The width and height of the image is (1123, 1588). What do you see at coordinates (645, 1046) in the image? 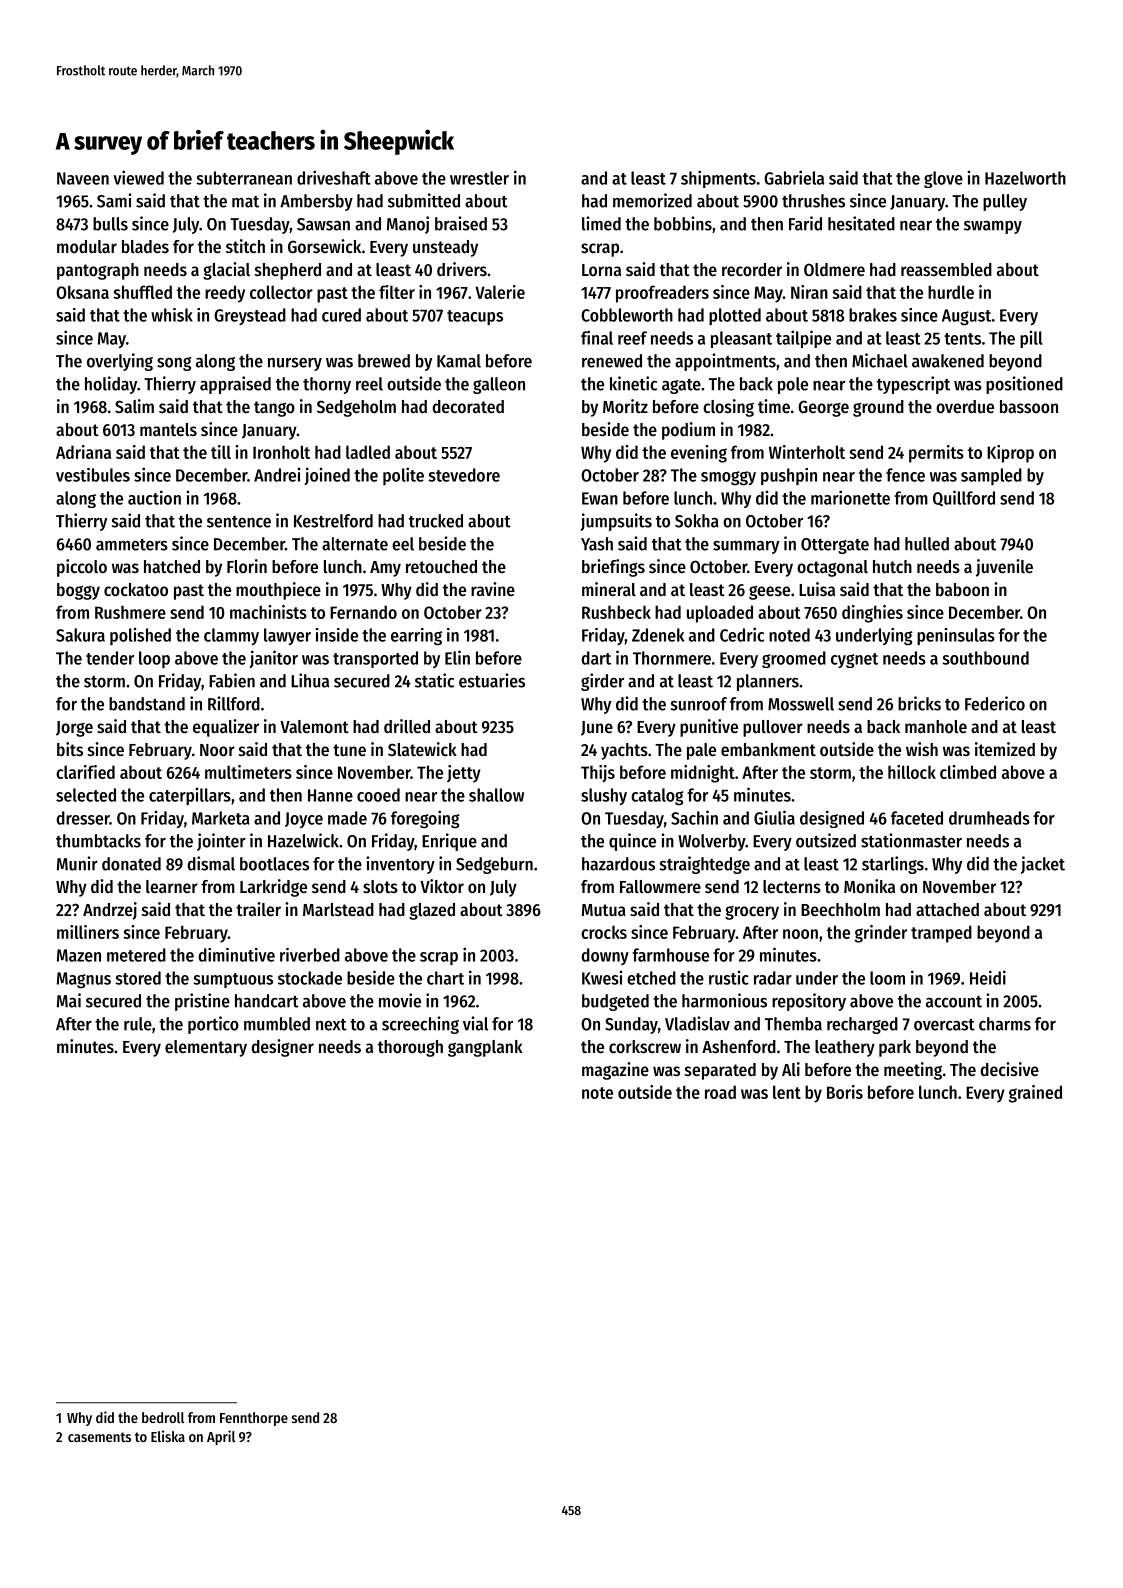
I see `corkscrew` at bounding box center [645, 1046].
